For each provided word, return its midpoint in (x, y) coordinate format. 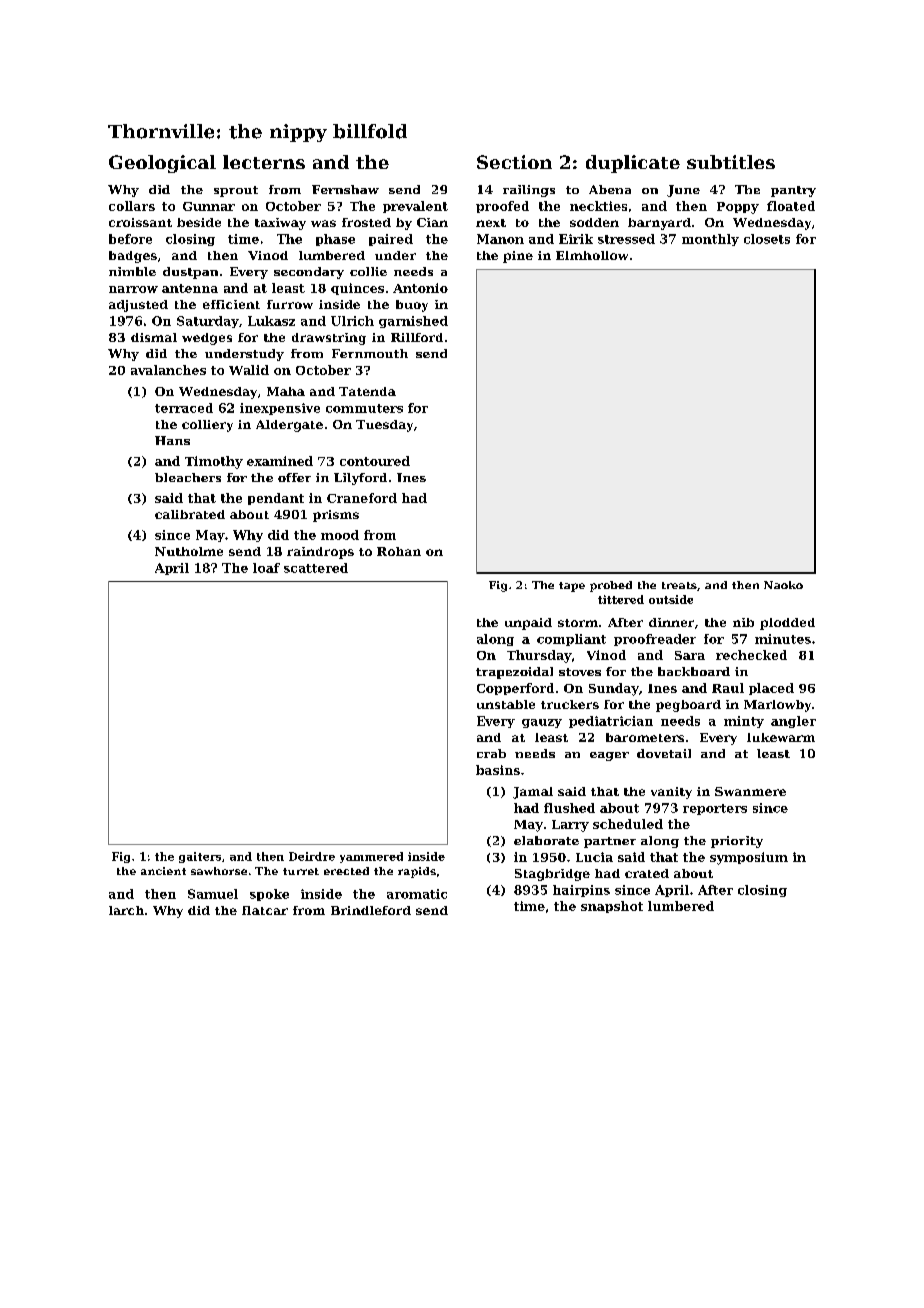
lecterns (264, 162)
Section (514, 162)
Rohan (399, 551)
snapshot (612, 907)
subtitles (731, 162)
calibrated (190, 514)
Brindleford (371, 910)
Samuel (213, 894)
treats (679, 585)
